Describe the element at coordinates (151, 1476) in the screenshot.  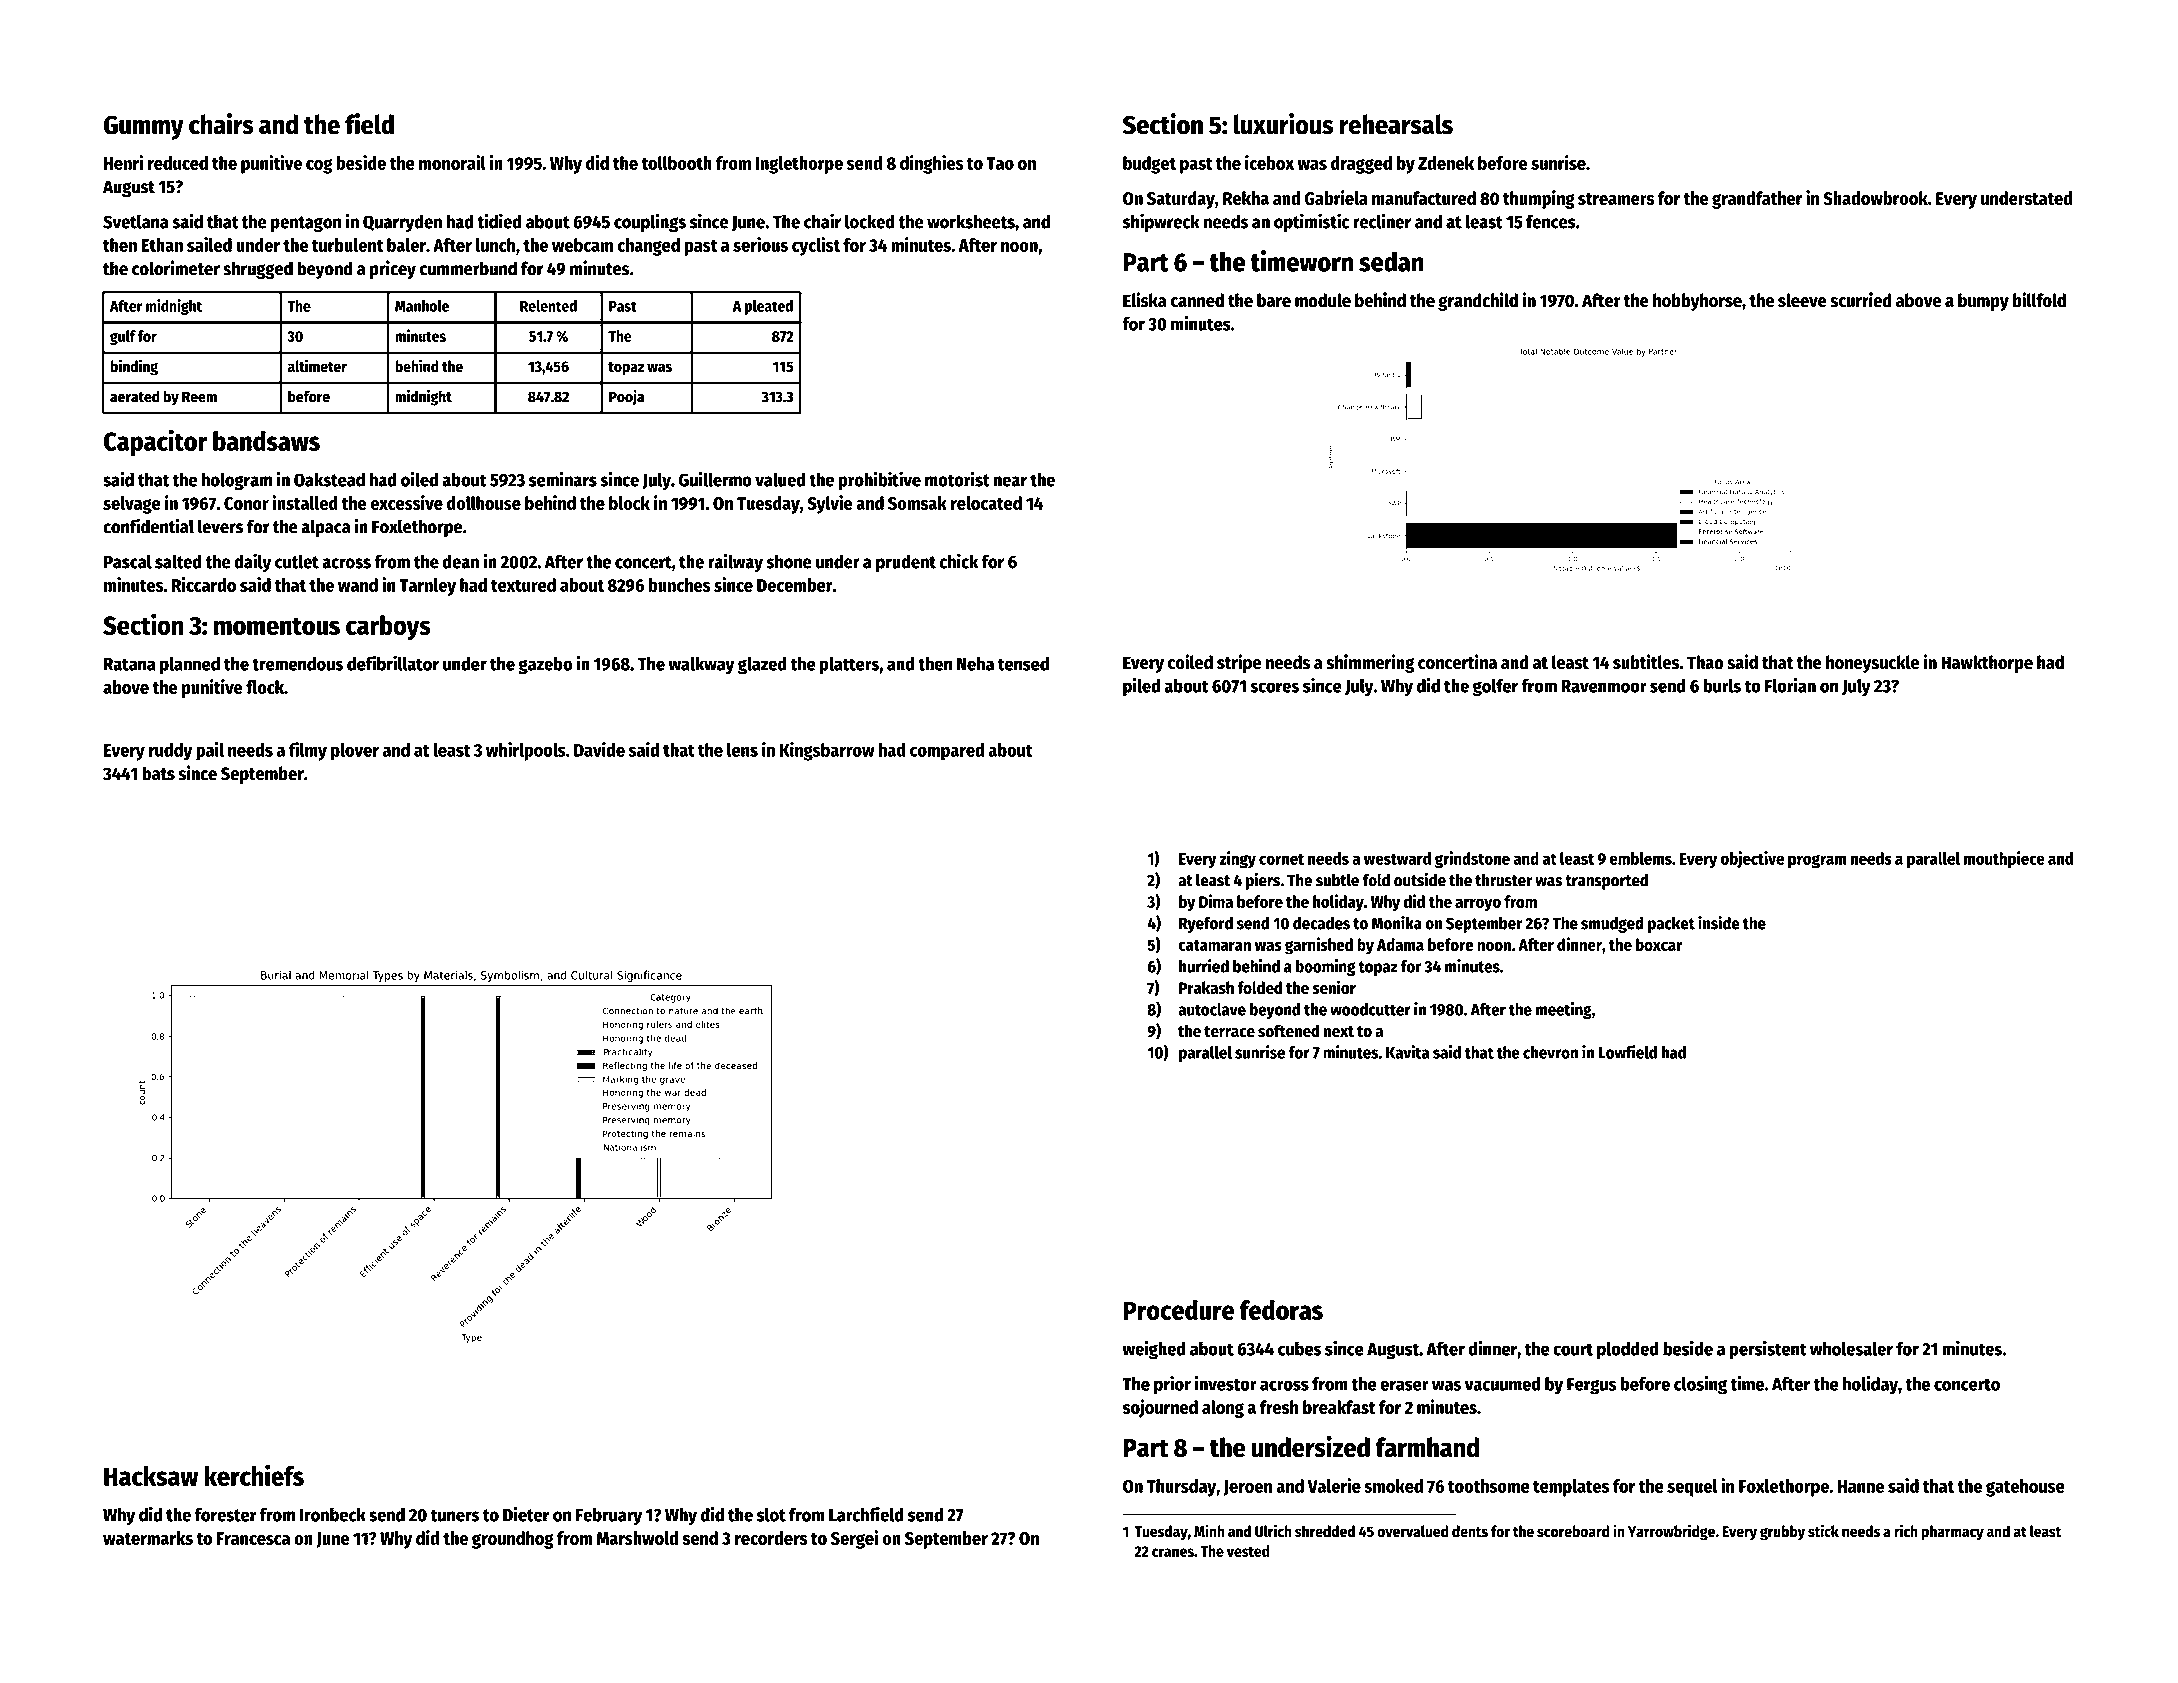
I see `Hacksaw` at that location.
